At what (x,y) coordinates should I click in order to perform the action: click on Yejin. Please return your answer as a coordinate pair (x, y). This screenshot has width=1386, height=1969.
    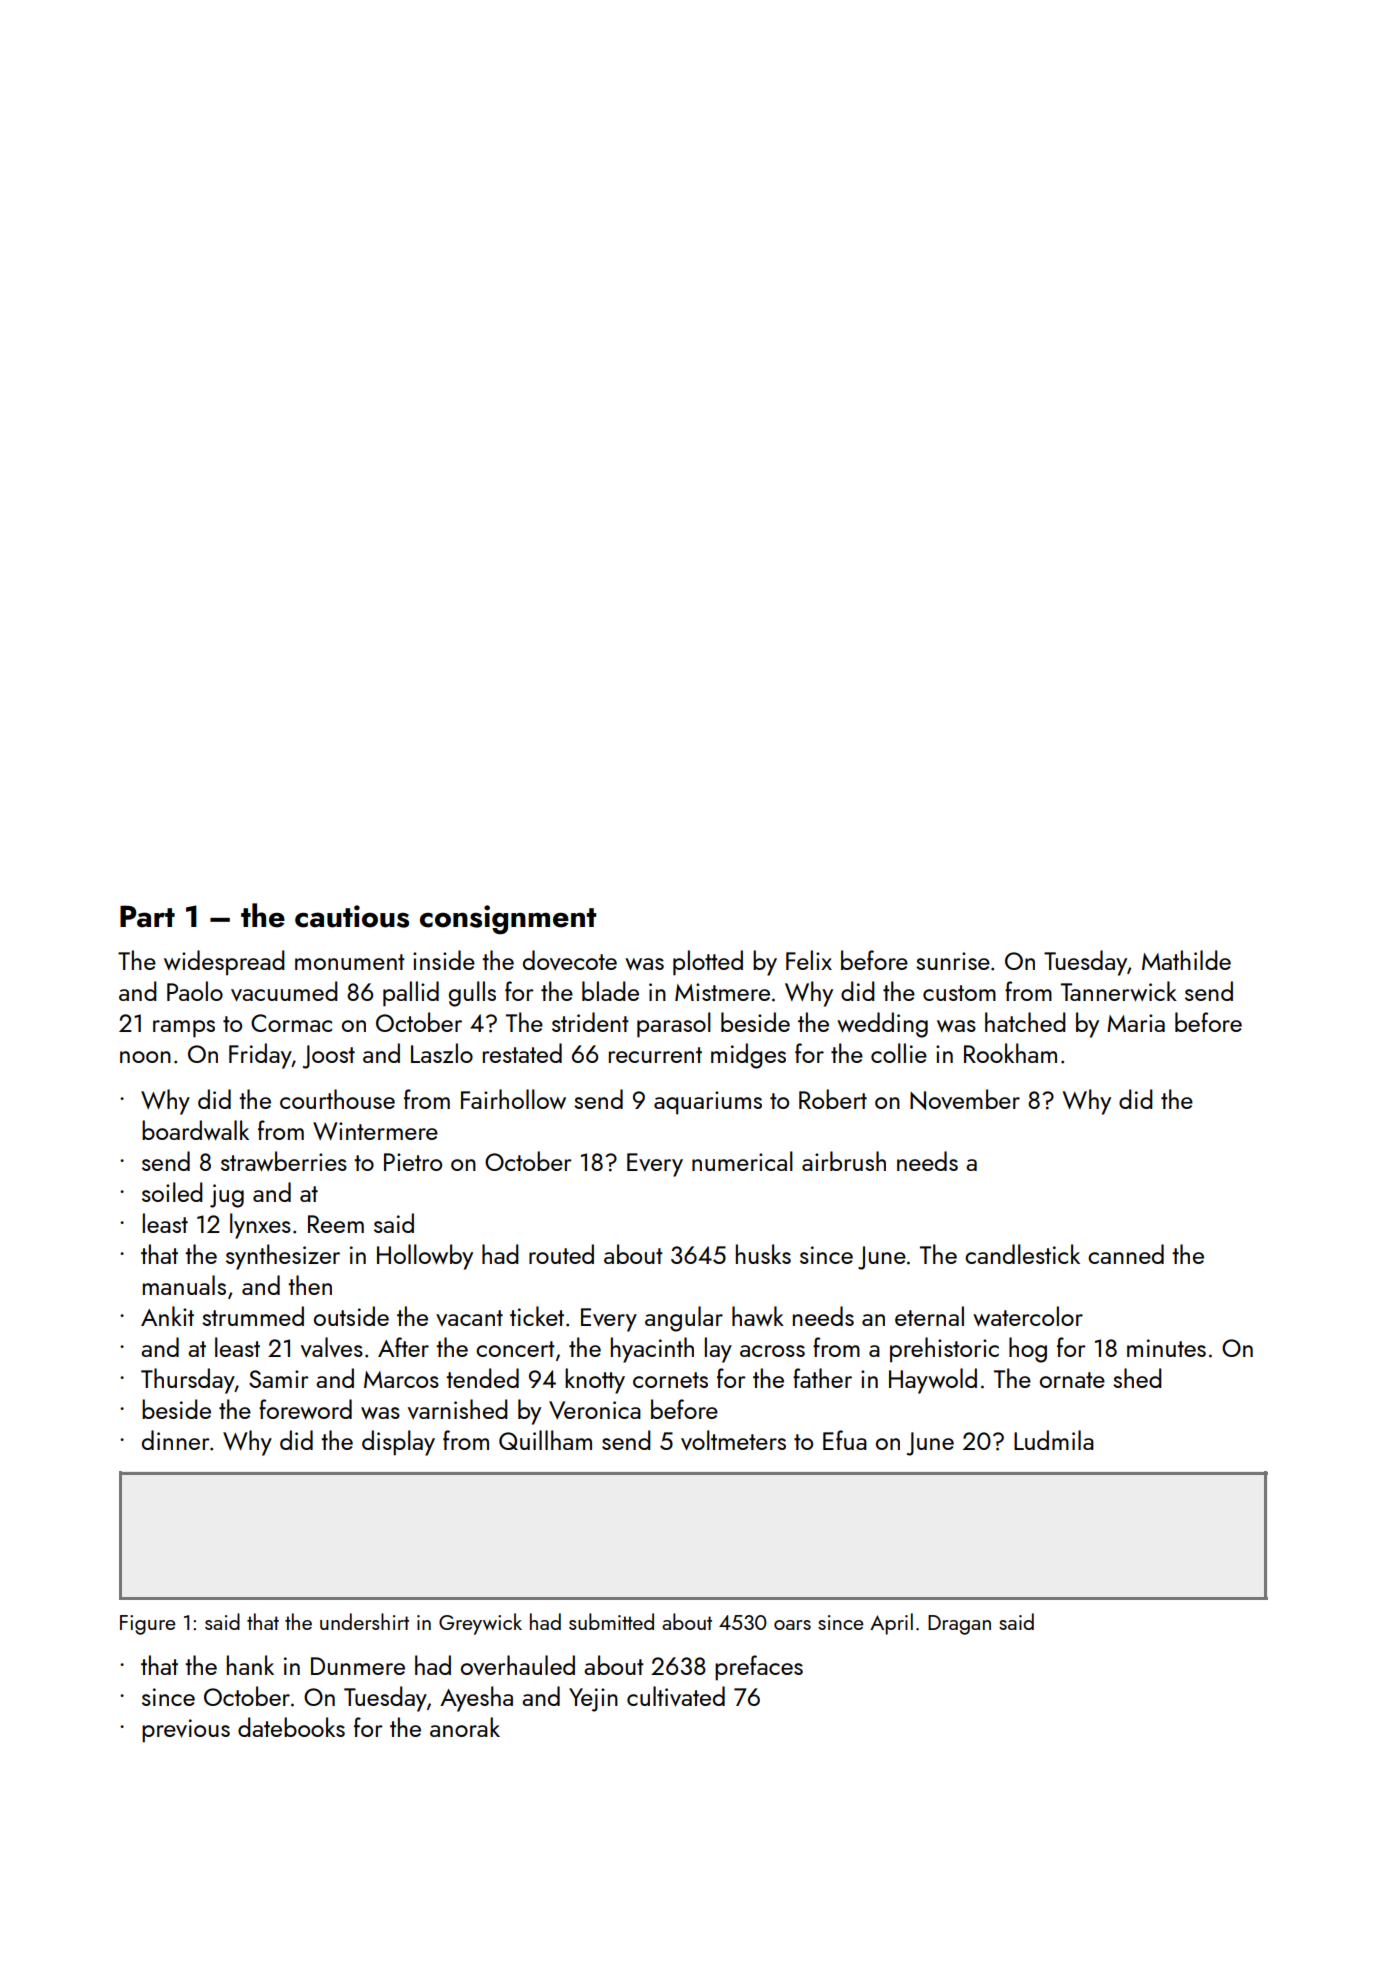
    Looking at the image, I should click on (593, 1700).
